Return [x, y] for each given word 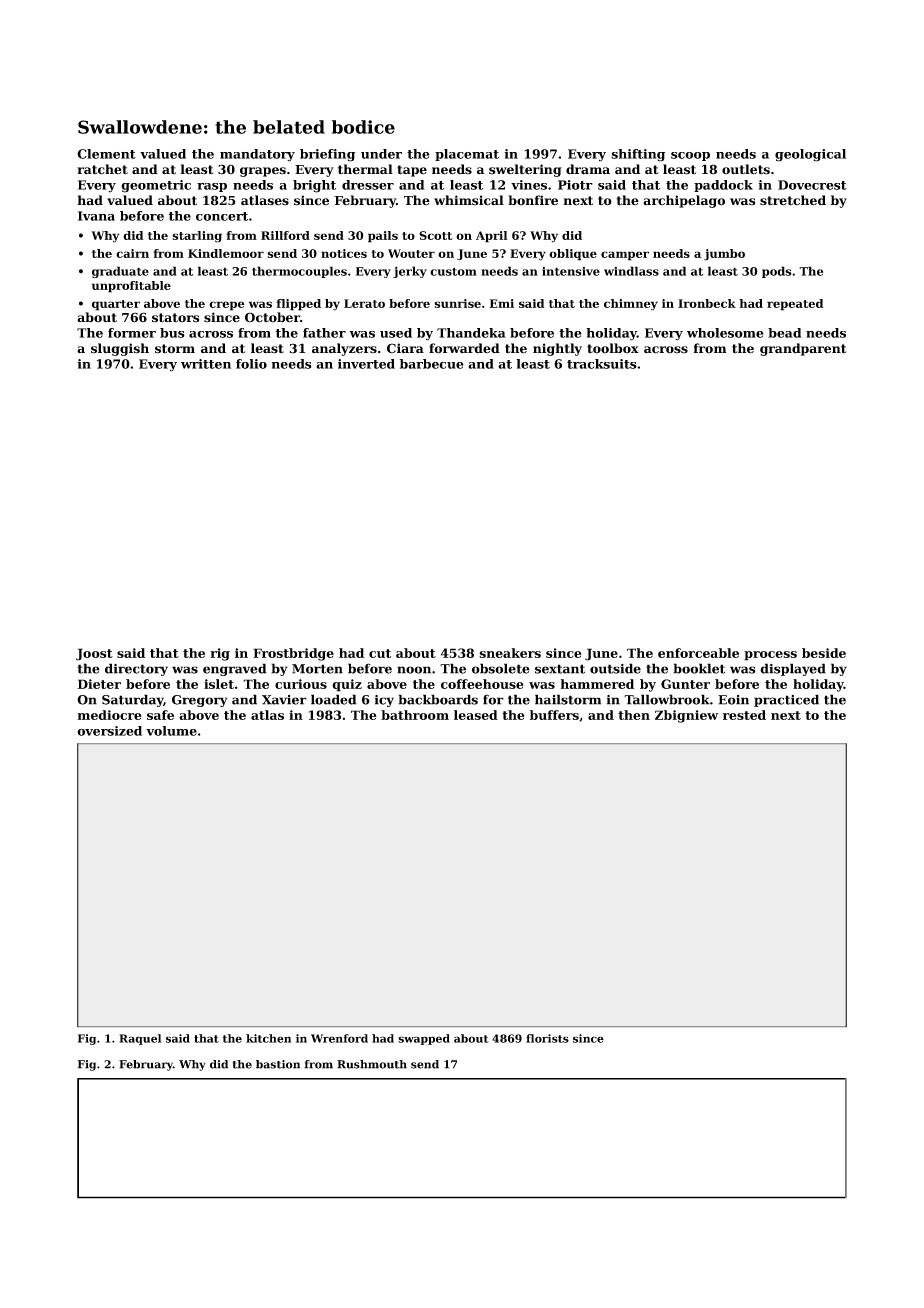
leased [476, 715]
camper [625, 256]
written [206, 364]
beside [824, 653]
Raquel [140, 1039]
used [396, 333]
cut [380, 653]
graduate [120, 272]
